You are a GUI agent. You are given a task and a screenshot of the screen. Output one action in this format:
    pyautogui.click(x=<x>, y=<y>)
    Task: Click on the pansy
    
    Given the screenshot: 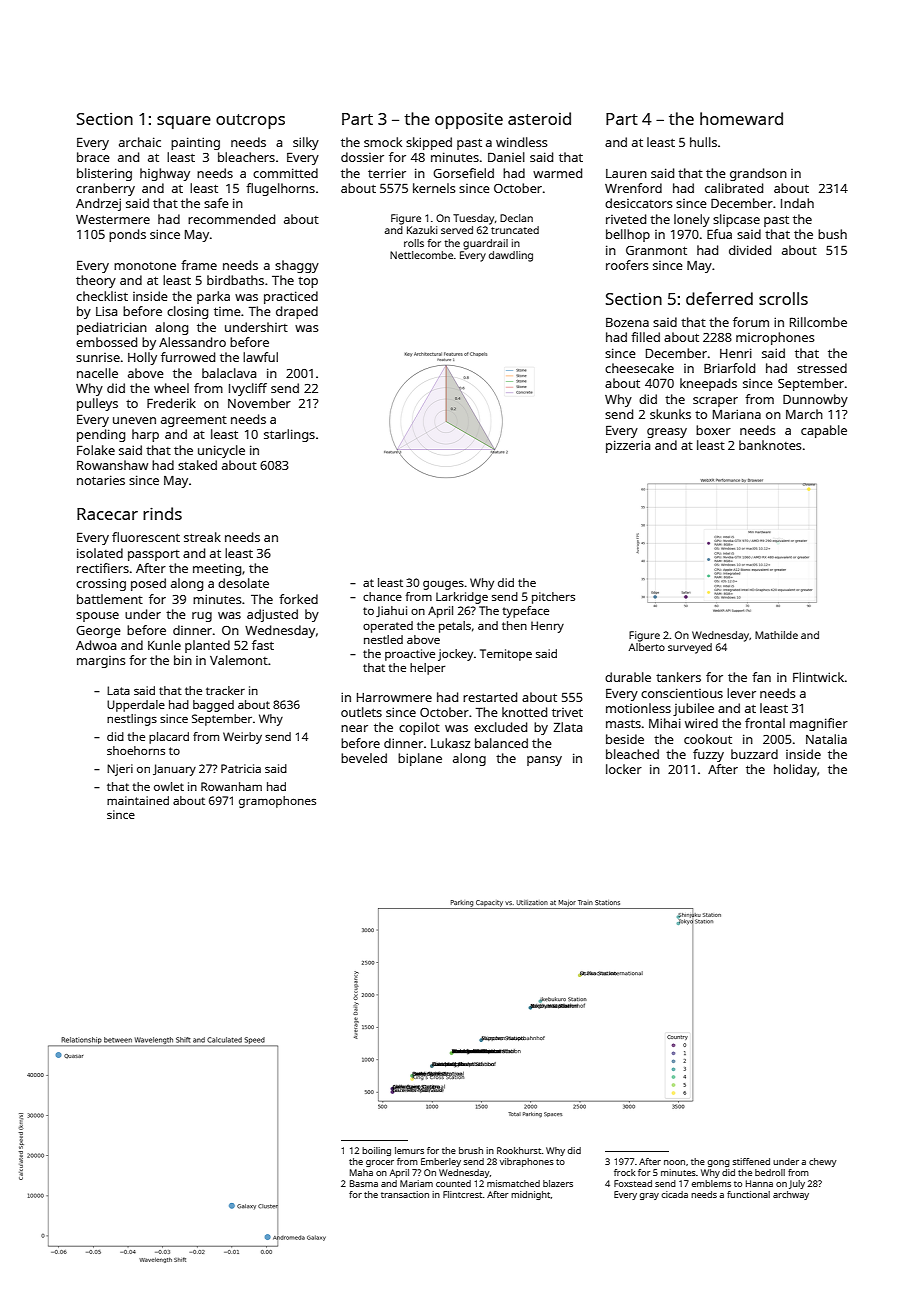 What is the action you would take?
    pyautogui.click(x=544, y=761)
